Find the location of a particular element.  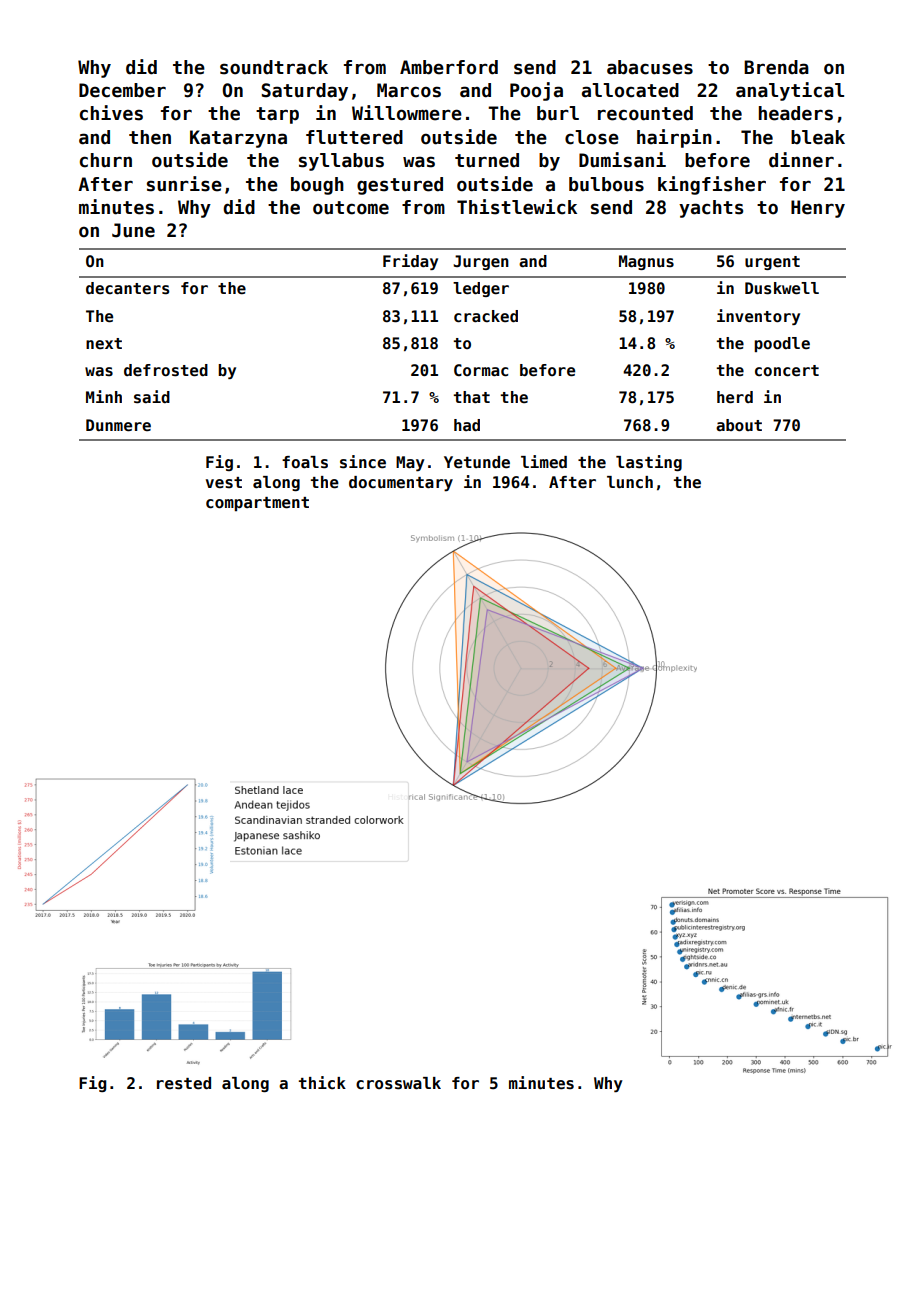

Amberford is located at coordinates (449, 67).
